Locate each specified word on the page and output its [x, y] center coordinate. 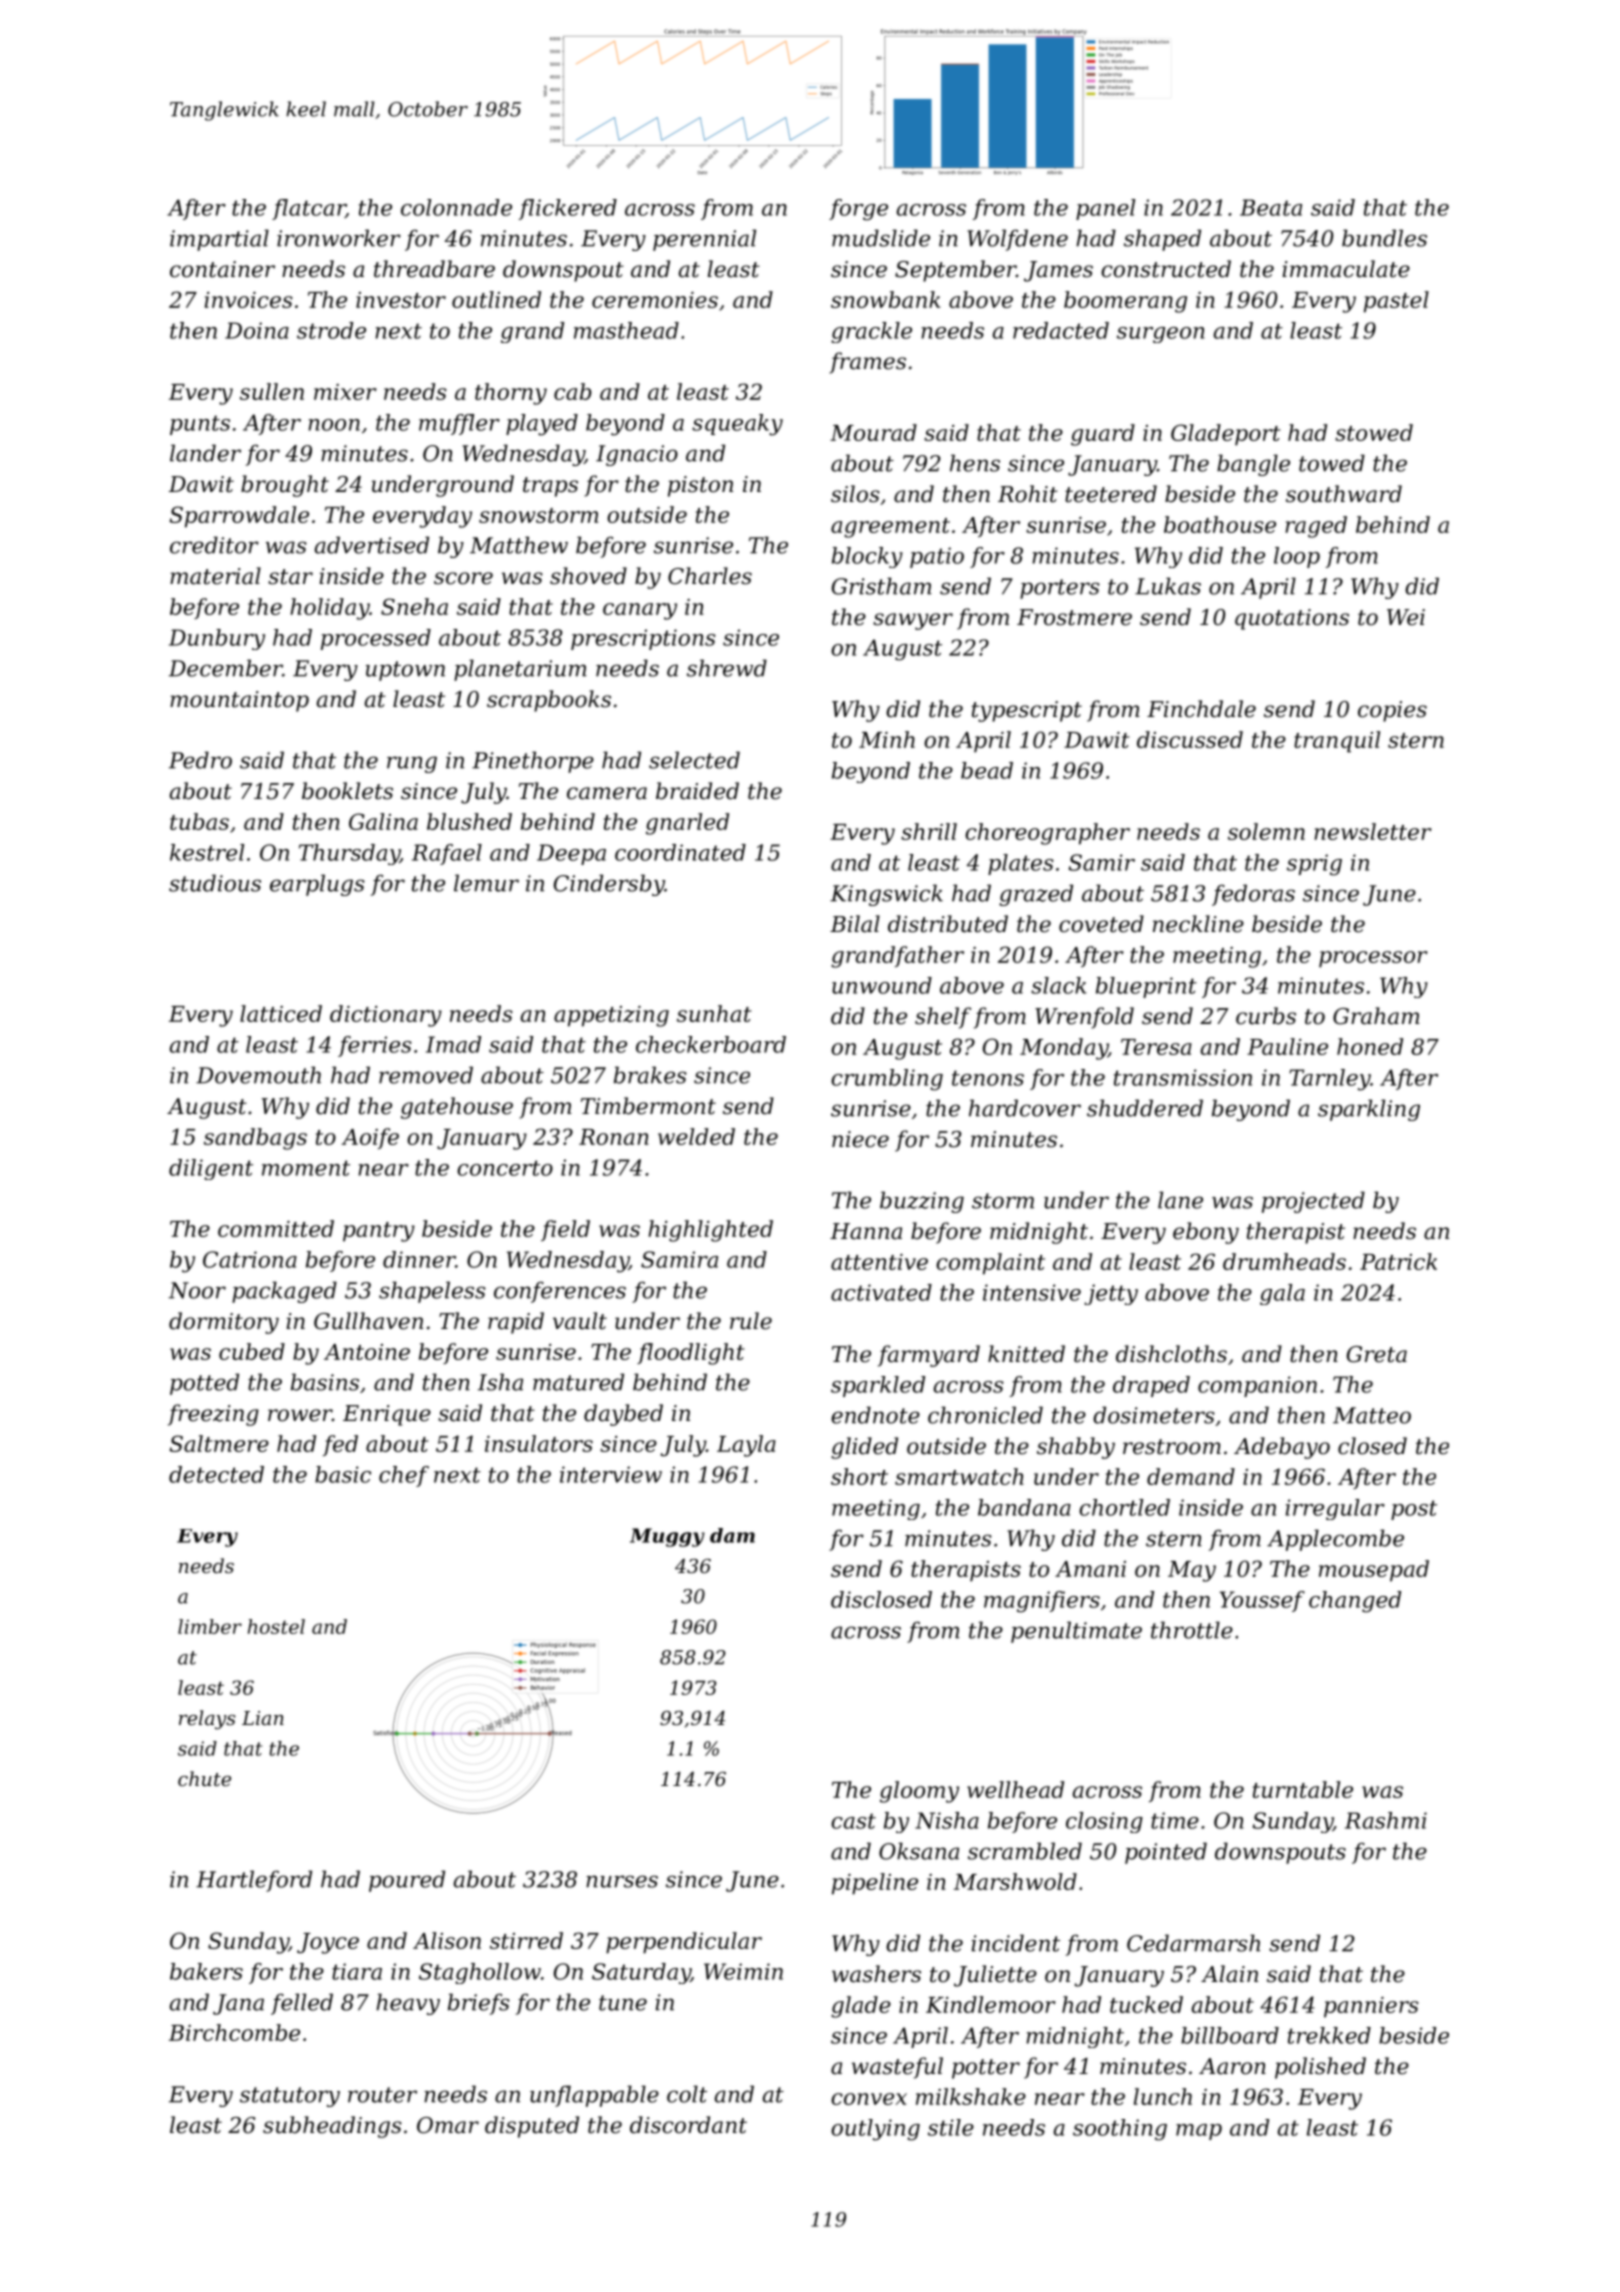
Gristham [882, 586]
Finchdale [1201, 709]
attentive [879, 1262]
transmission [1183, 1077]
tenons [988, 1078]
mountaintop [239, 701]
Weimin [743, 1971]
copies [1392, 711]
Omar [448, 2125]
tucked [1146, 2004]
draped [1151, 1386]
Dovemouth [258, 1075]
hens [975, 463]
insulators [539, 1443]
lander [205, 453]
